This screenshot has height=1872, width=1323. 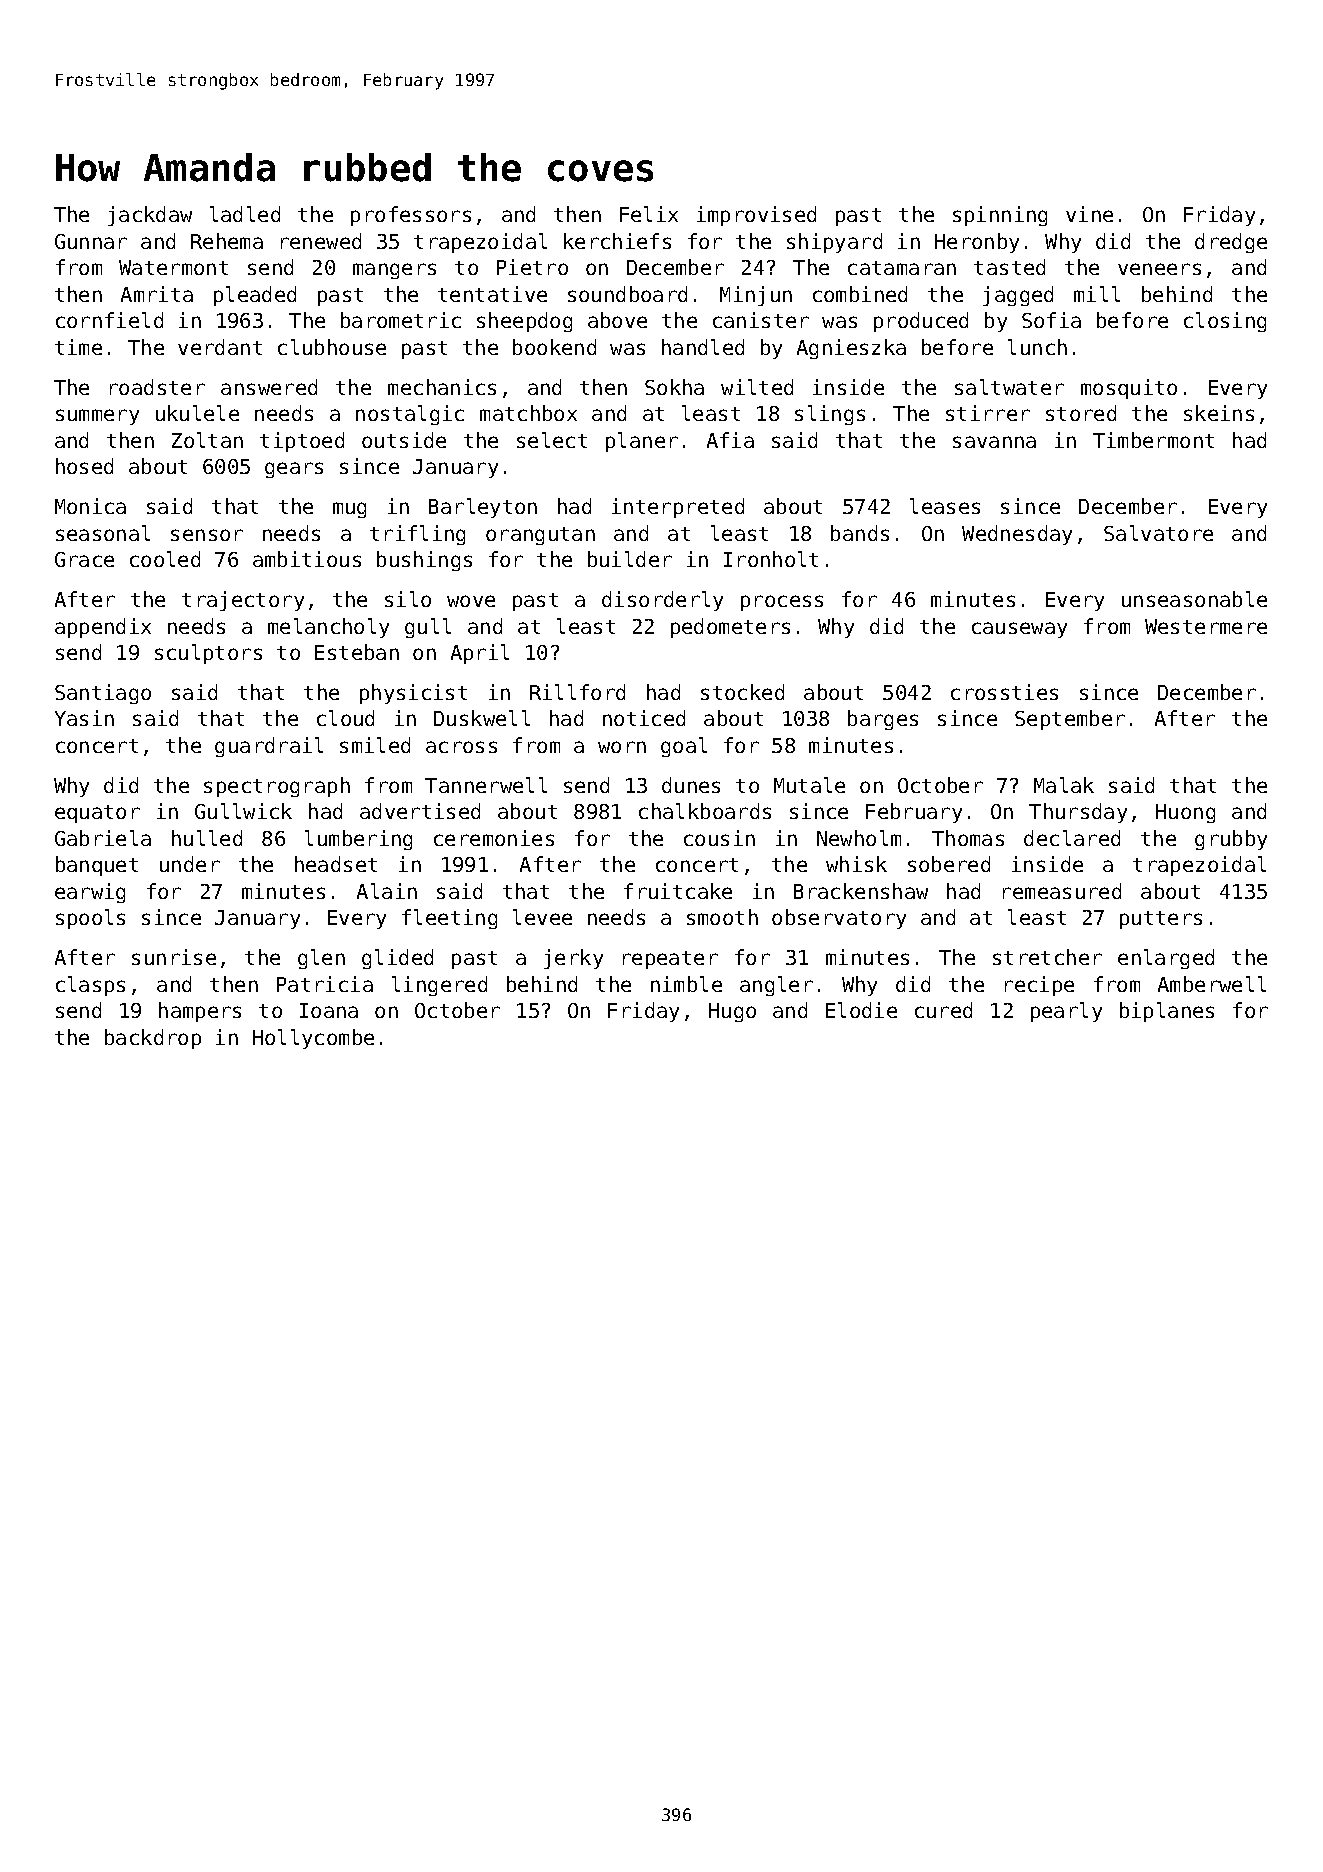 What do you see at coordinates (439, 986) in the screenshot?
I see `lingered` at bounding box center [439, 986].
